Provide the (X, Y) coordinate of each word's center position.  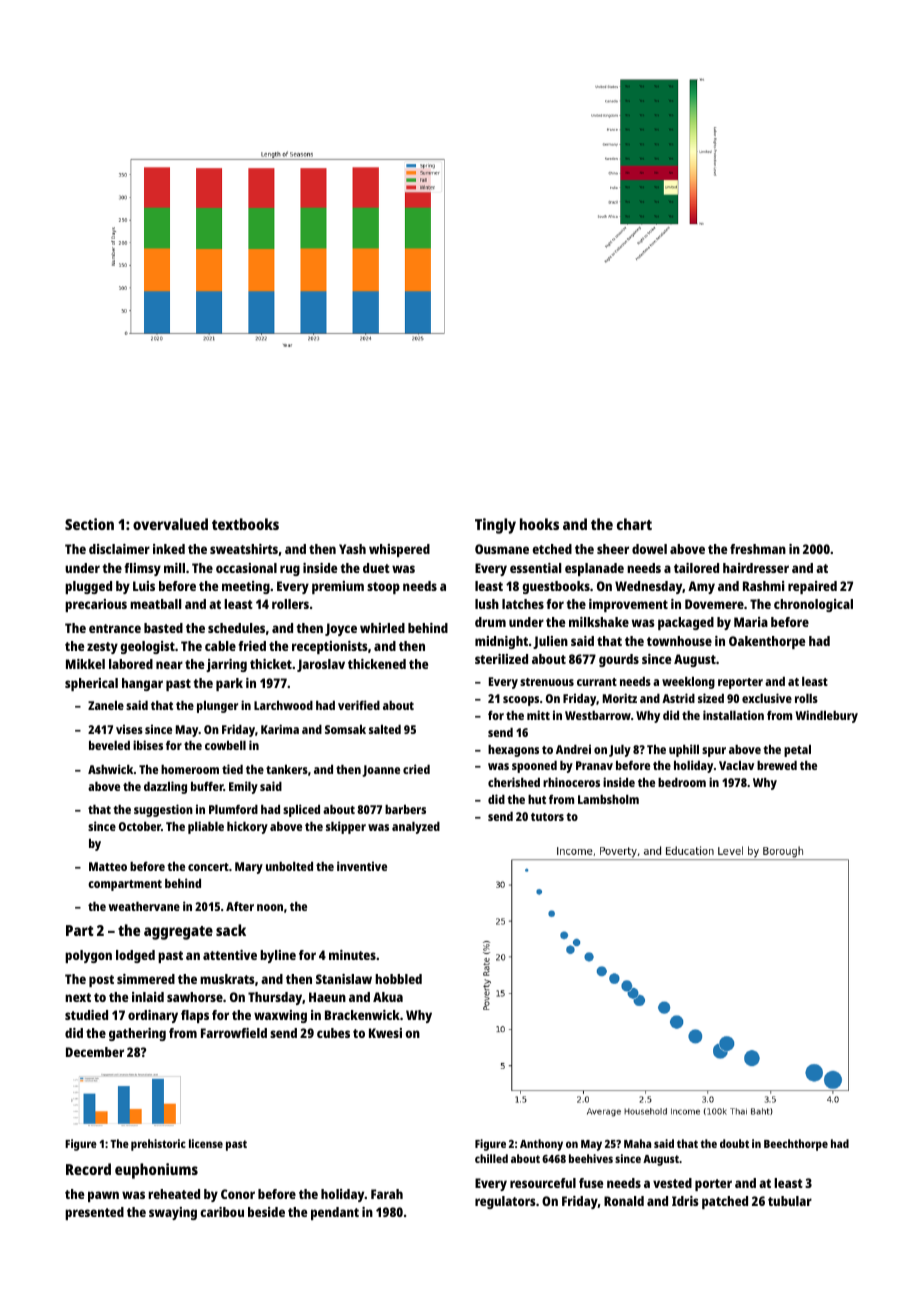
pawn (103, 1196)
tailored (696, 568)
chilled (491, 1158)
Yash (352, 549)
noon (270, 907)
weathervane (144, 906)
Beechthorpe (796, 1145)
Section (89, 524)
